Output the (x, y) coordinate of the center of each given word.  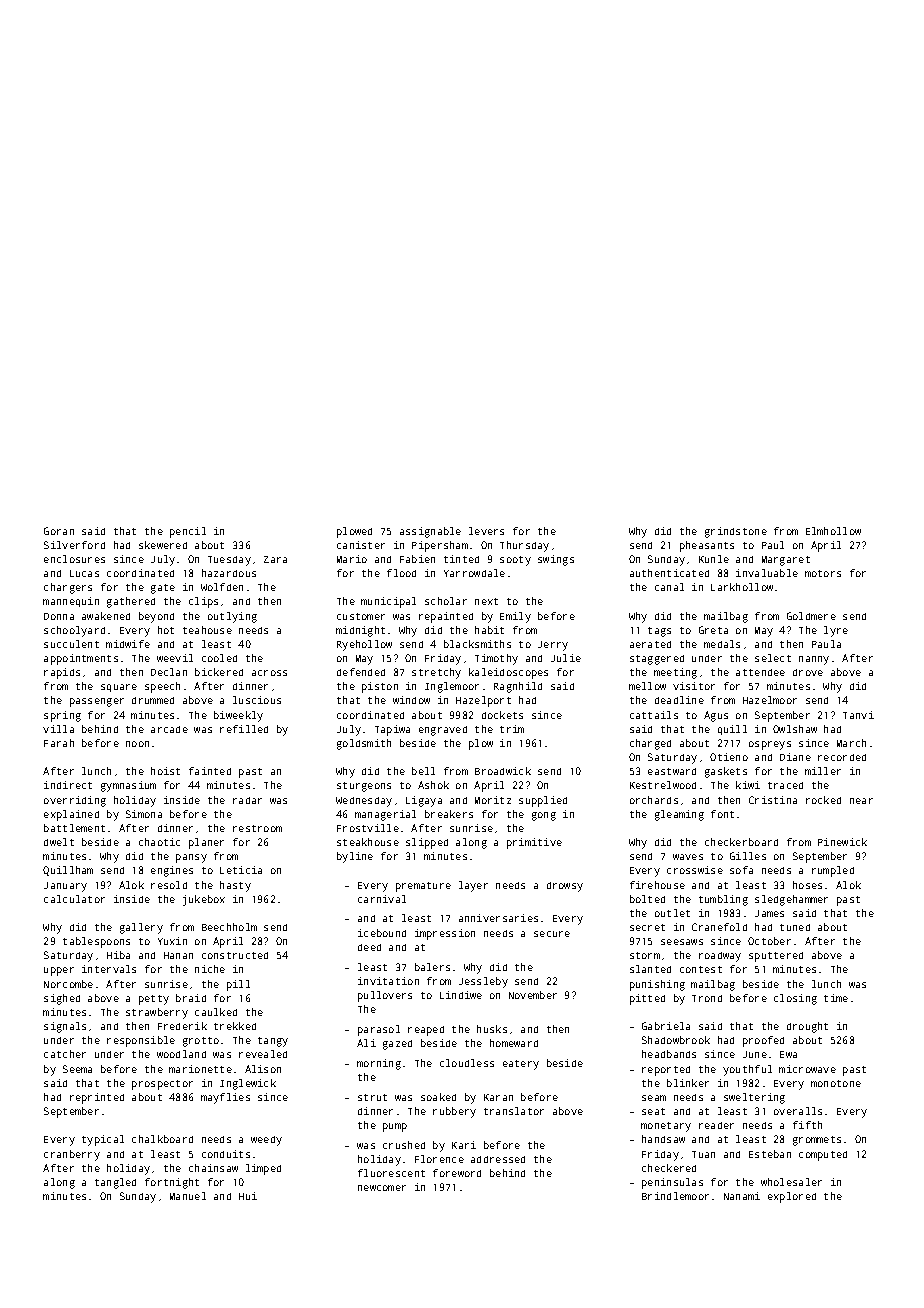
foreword (457, 1173)
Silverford (74, 545)
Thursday (524, 546)
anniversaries (498, 918)
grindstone (736, 532)
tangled (115, 1183)
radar (247, 800)
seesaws (682, 942)
